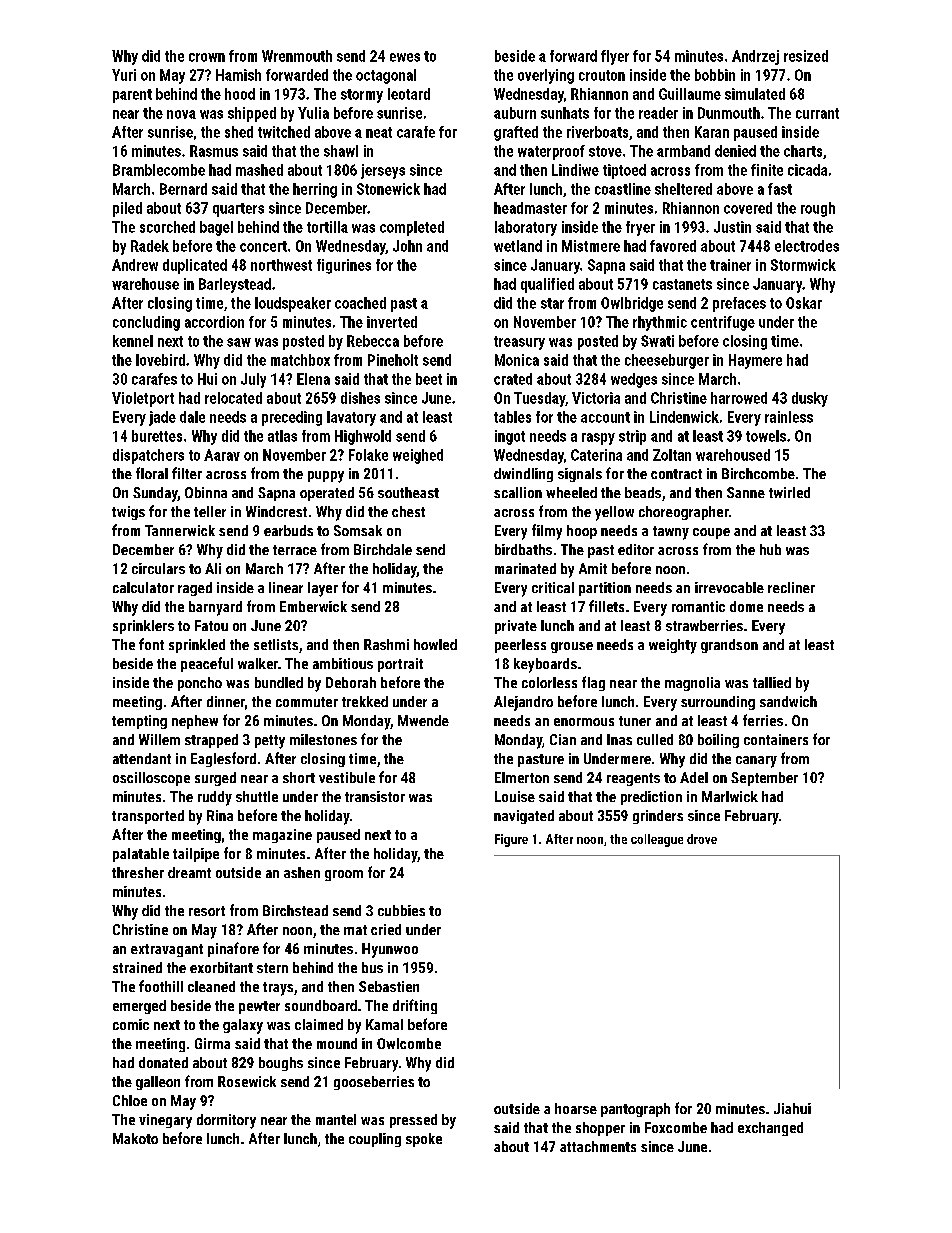 The width and height of the page is (952, 1233). Describe the element at coordinates (598, 1146) in the page. I see `attachments` at that location.
